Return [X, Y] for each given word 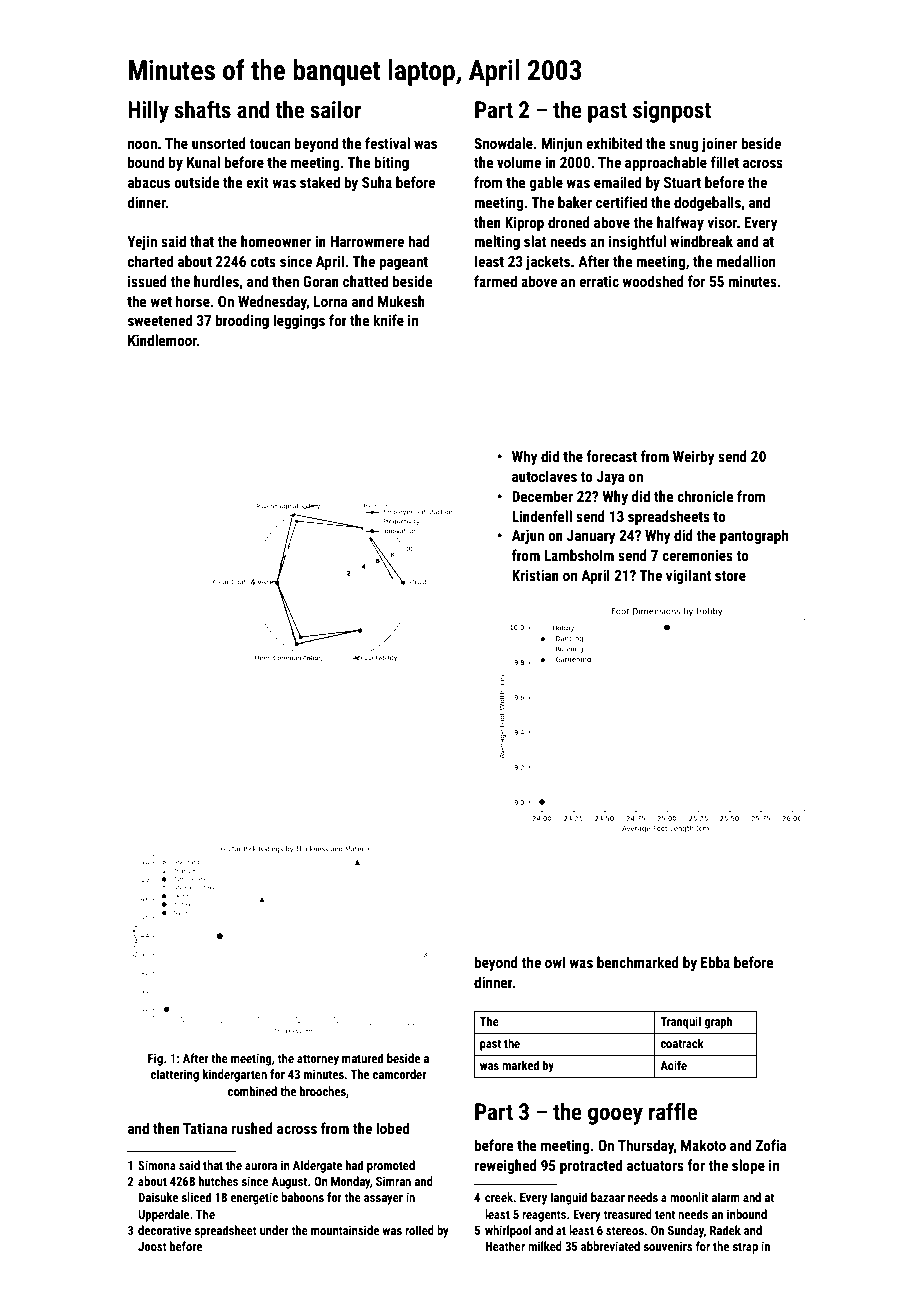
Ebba [715, 962]
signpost [672, 112]
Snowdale [503, 143]
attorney [318, 1060]
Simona [157, 1165]
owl [555, 962]
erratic [599, 281]
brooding [242, 321]
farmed [495, 281]
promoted [391, 1166]
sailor [335, 109]
